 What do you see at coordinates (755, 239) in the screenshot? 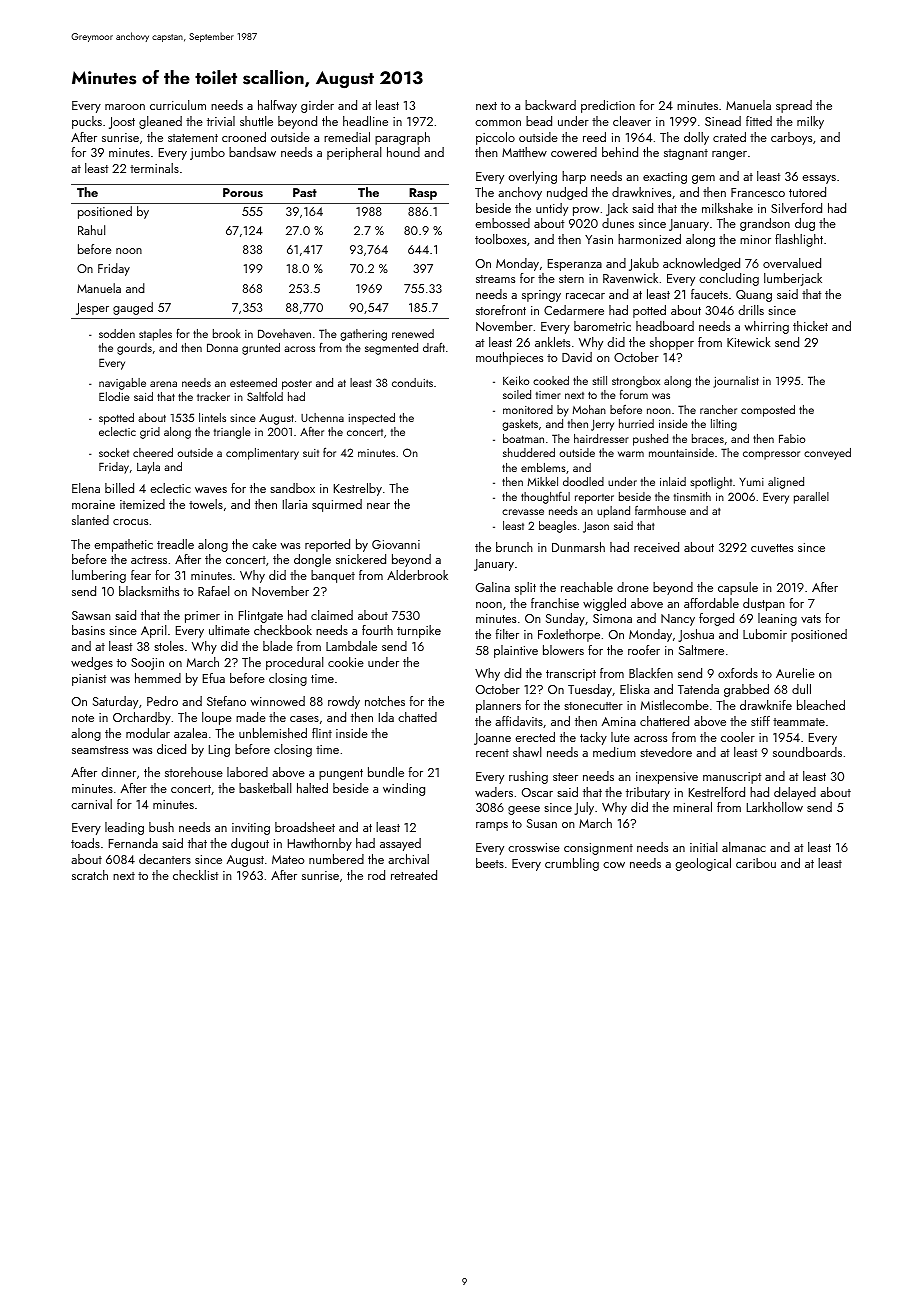
I see `minor` at bounding box center [755, 239].
